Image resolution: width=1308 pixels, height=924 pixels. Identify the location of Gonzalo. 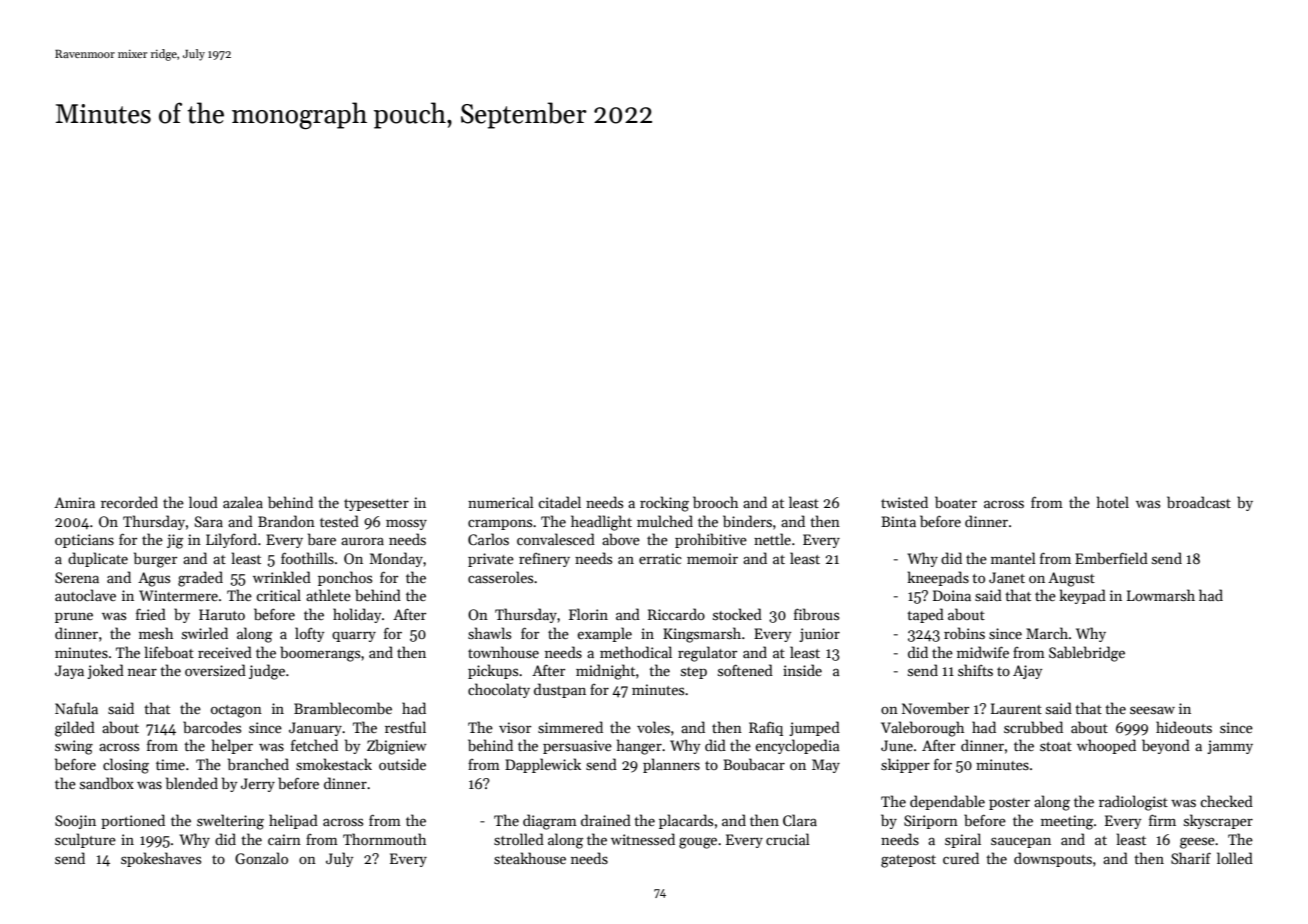
(261, 858).
